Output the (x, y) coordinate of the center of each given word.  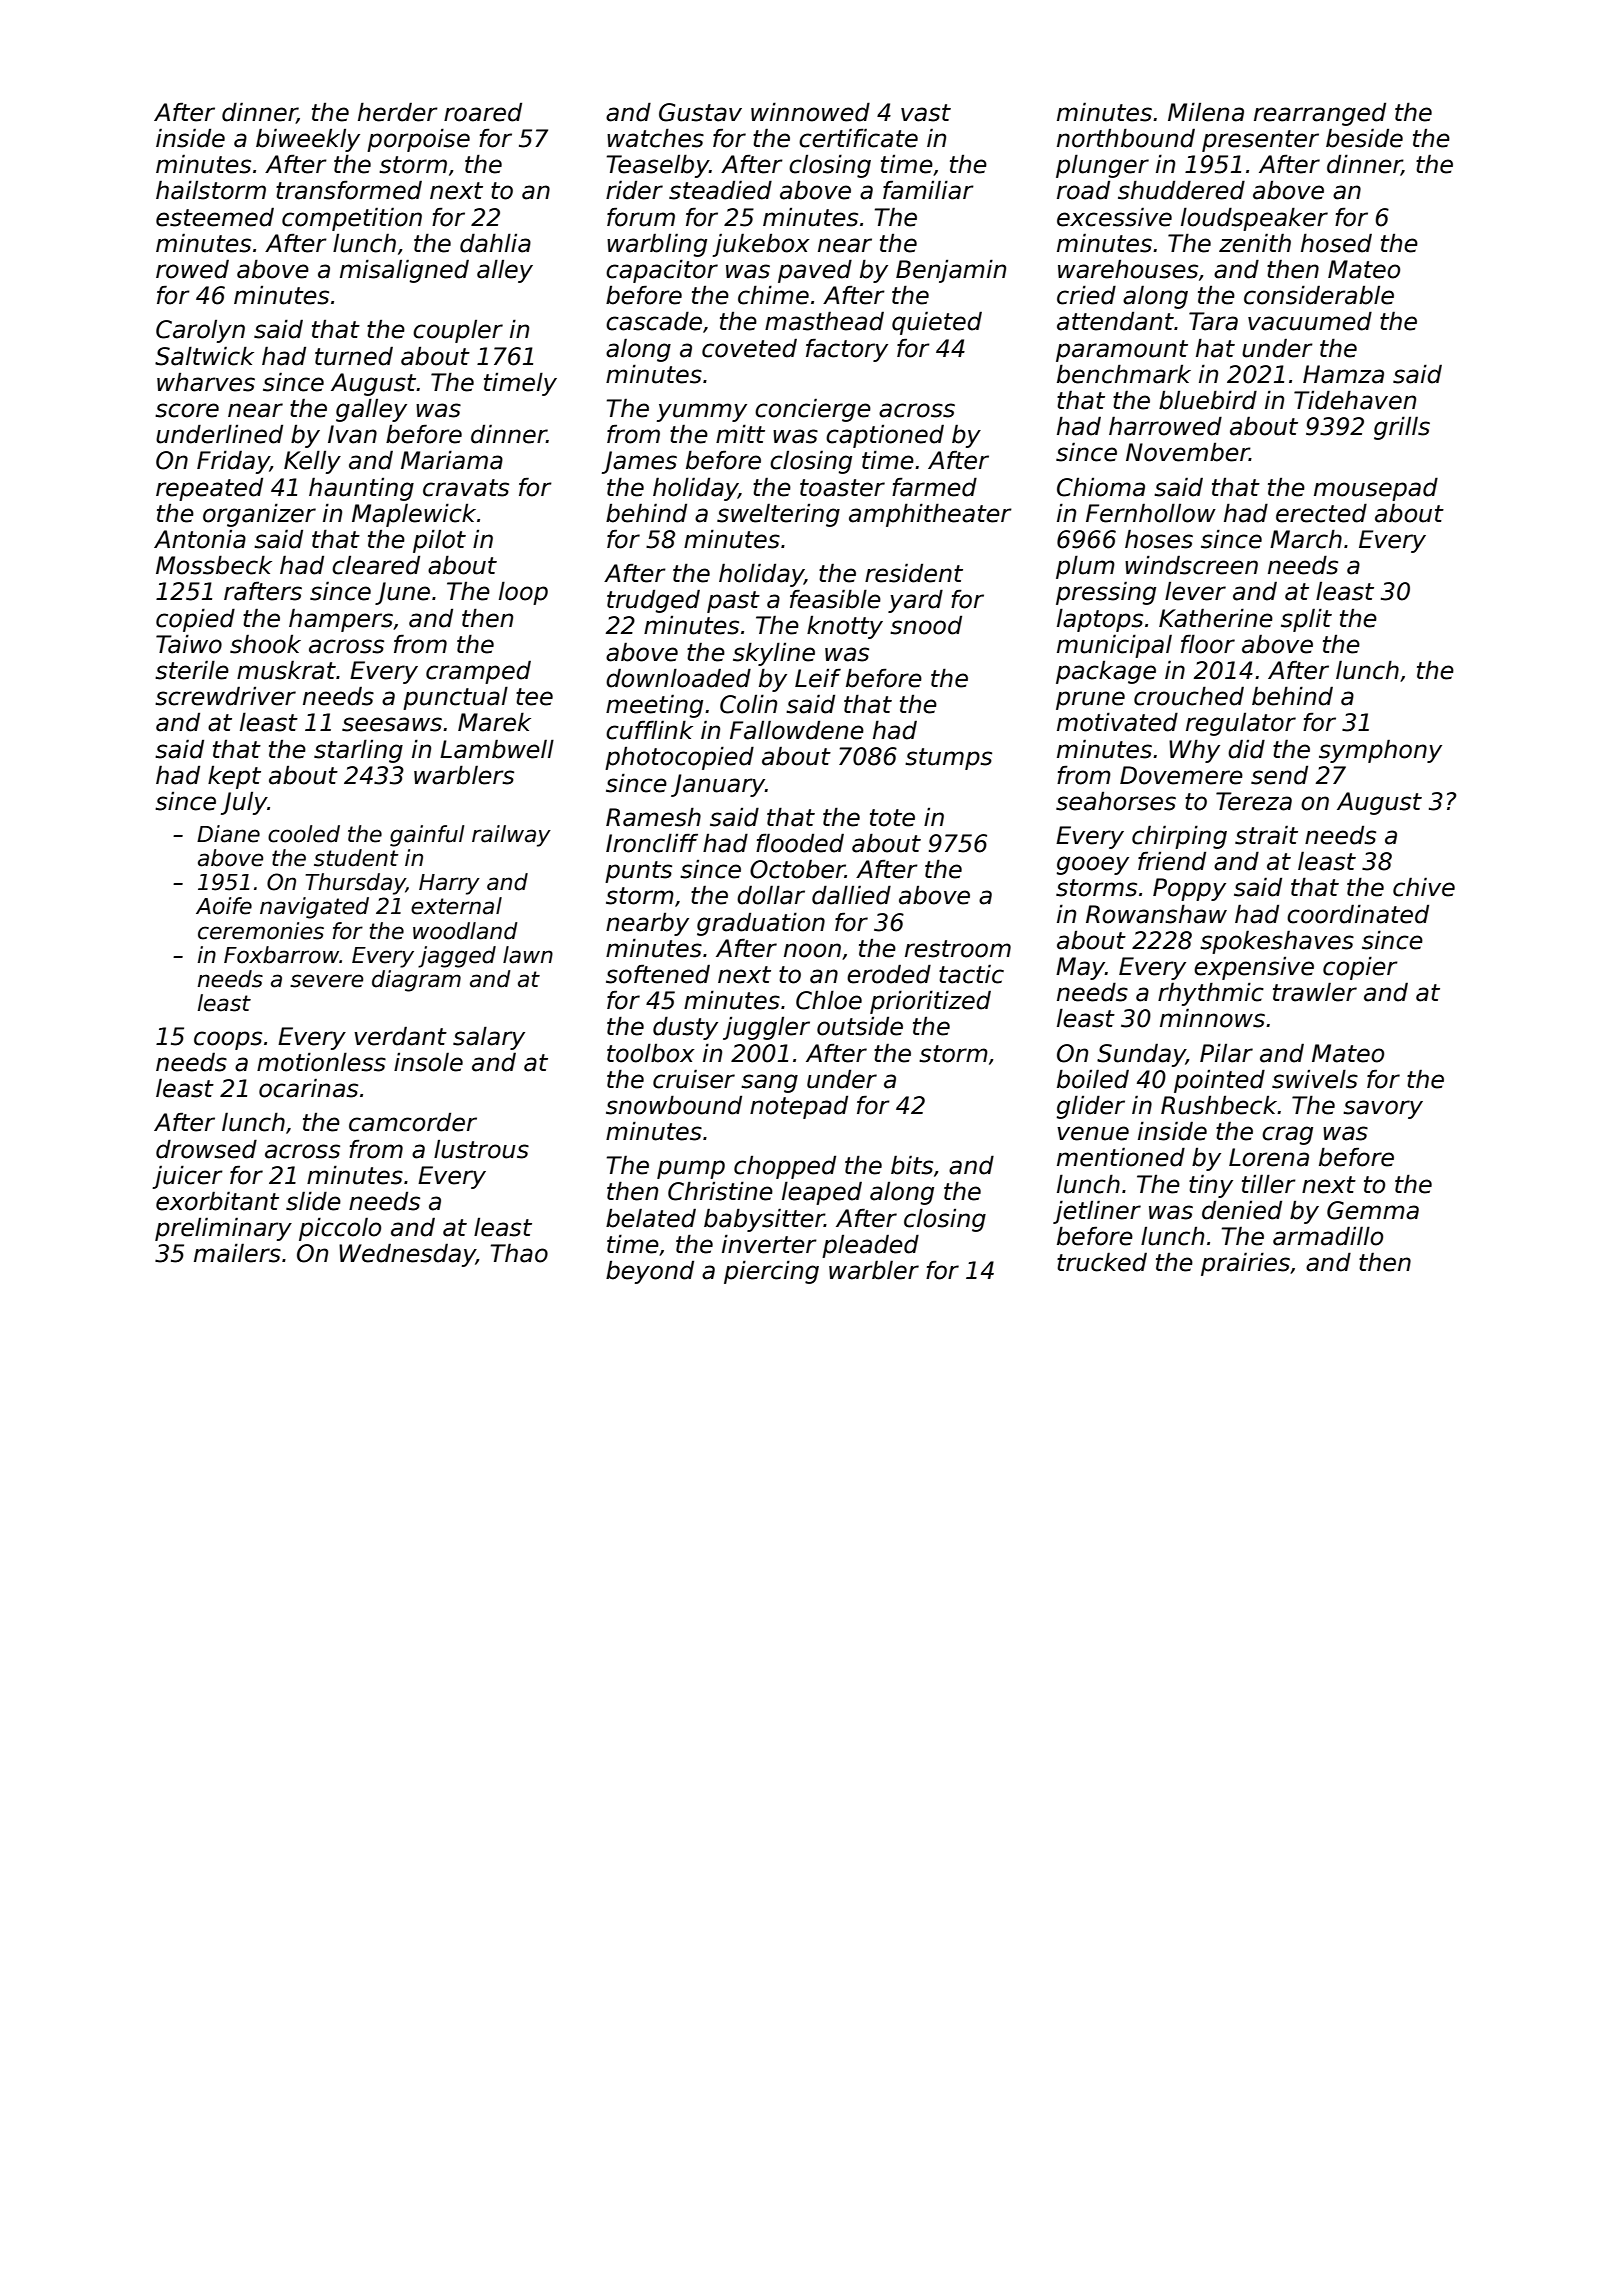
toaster (842, 488)
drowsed (206, 1149)
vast (926, 113)
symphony (1380, 751)
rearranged (1320, 114)
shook (265, 644)
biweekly (308, 140)
